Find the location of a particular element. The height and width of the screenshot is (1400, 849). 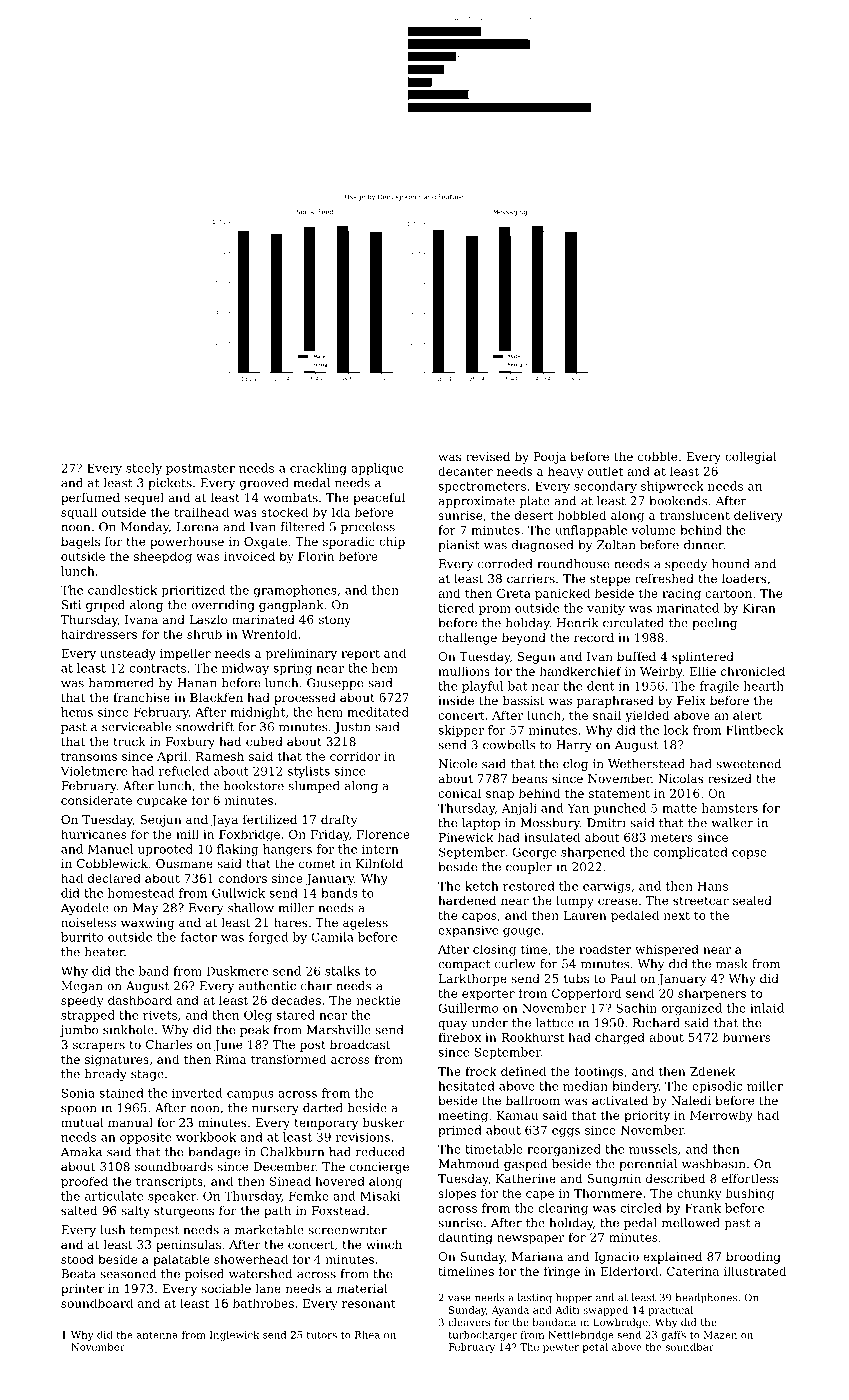

tiered is located at coordinates (456, 608).
